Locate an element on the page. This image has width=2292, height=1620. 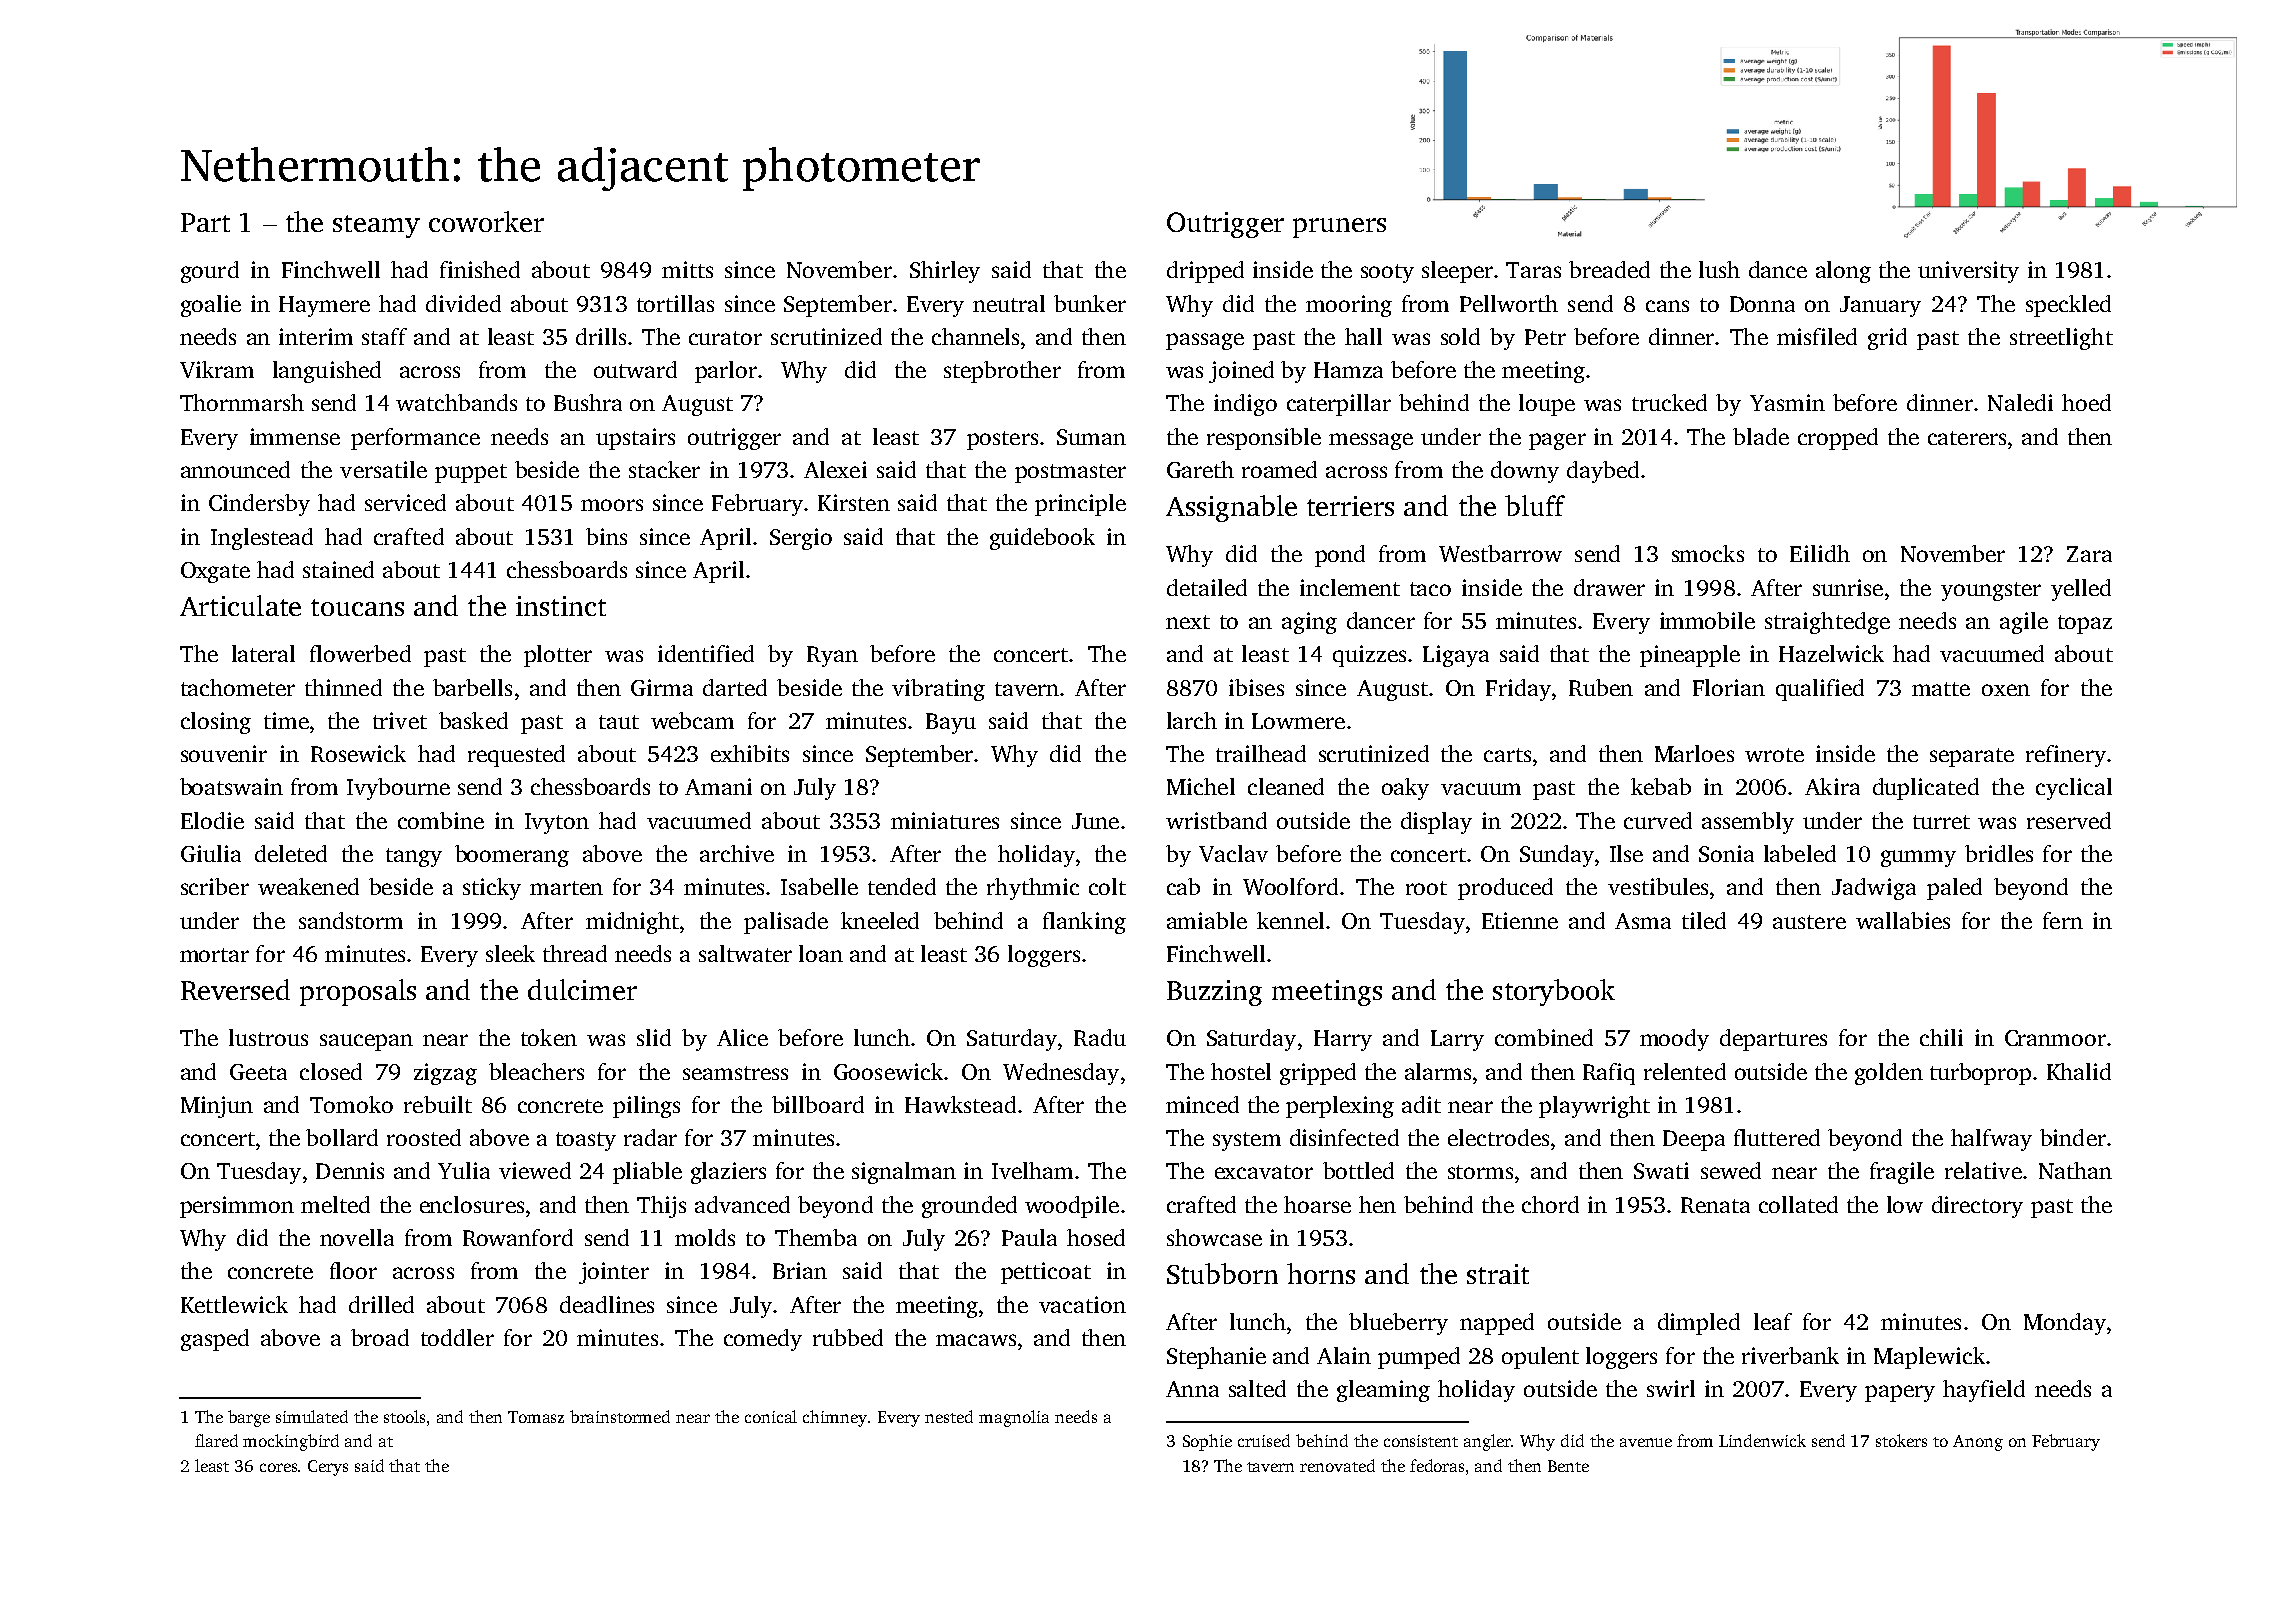
colt is located at coordinates (1107, 886).
